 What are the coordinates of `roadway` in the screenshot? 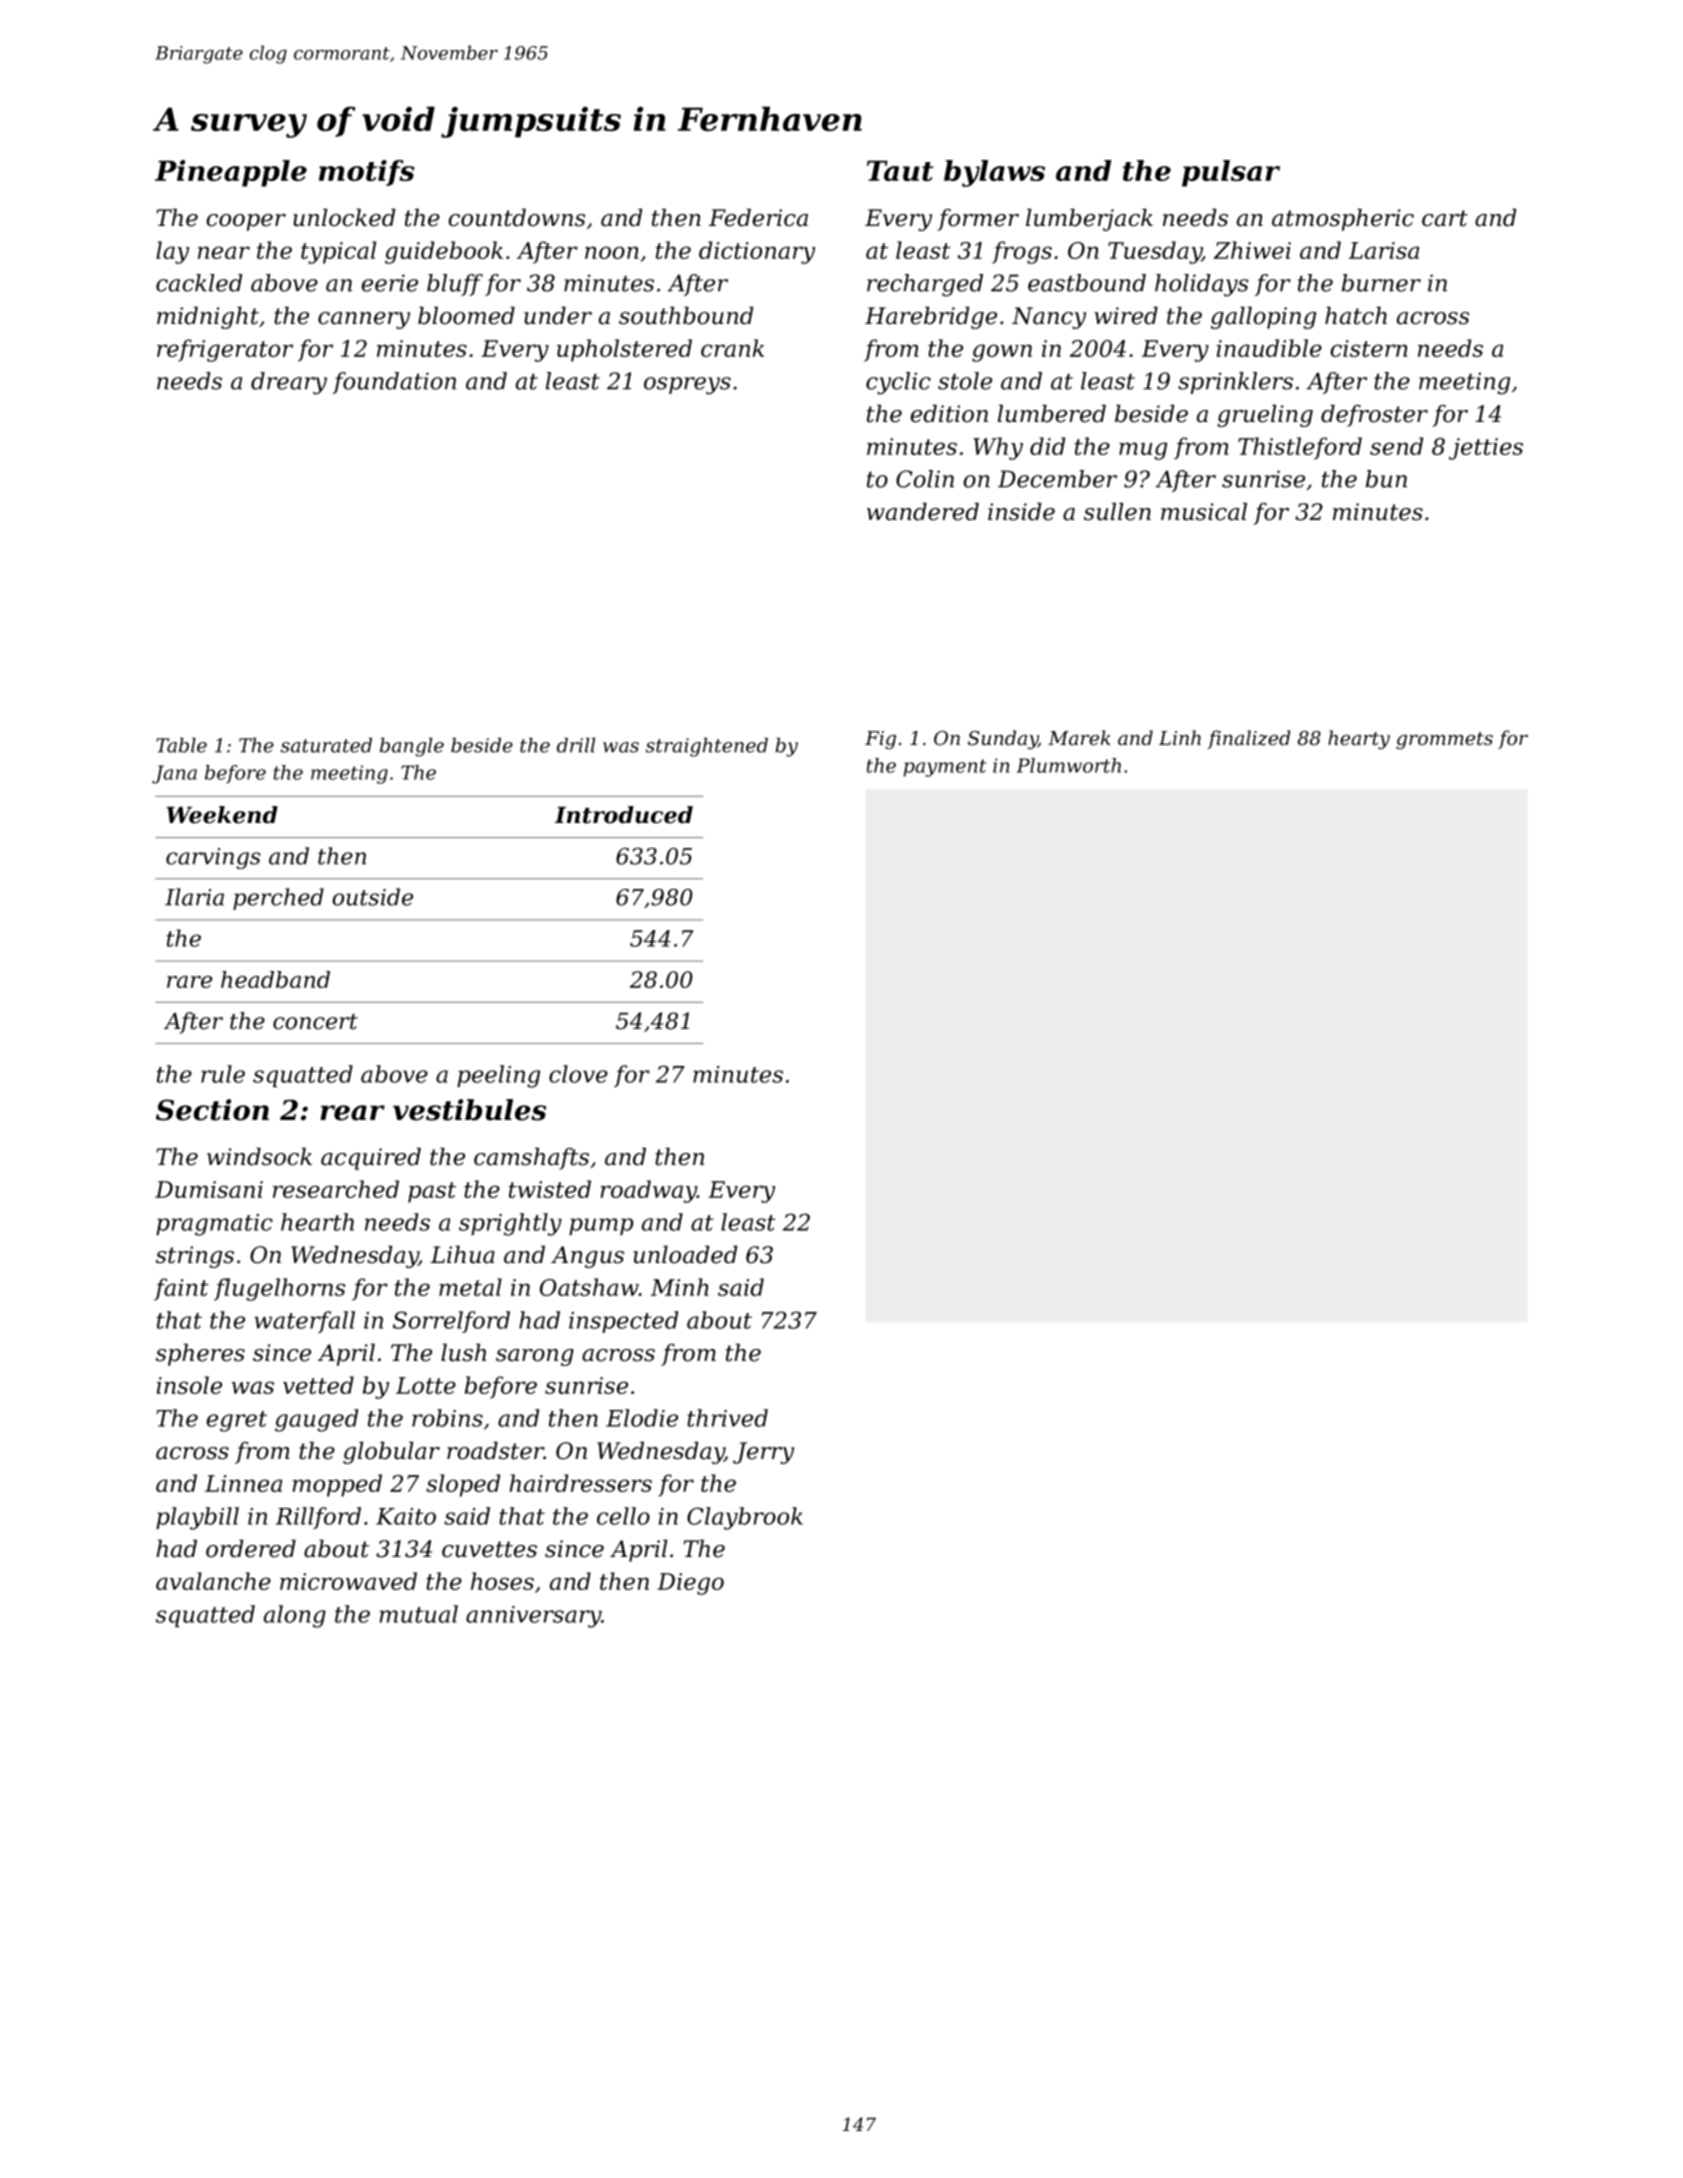 It's located at (648, 1191).
